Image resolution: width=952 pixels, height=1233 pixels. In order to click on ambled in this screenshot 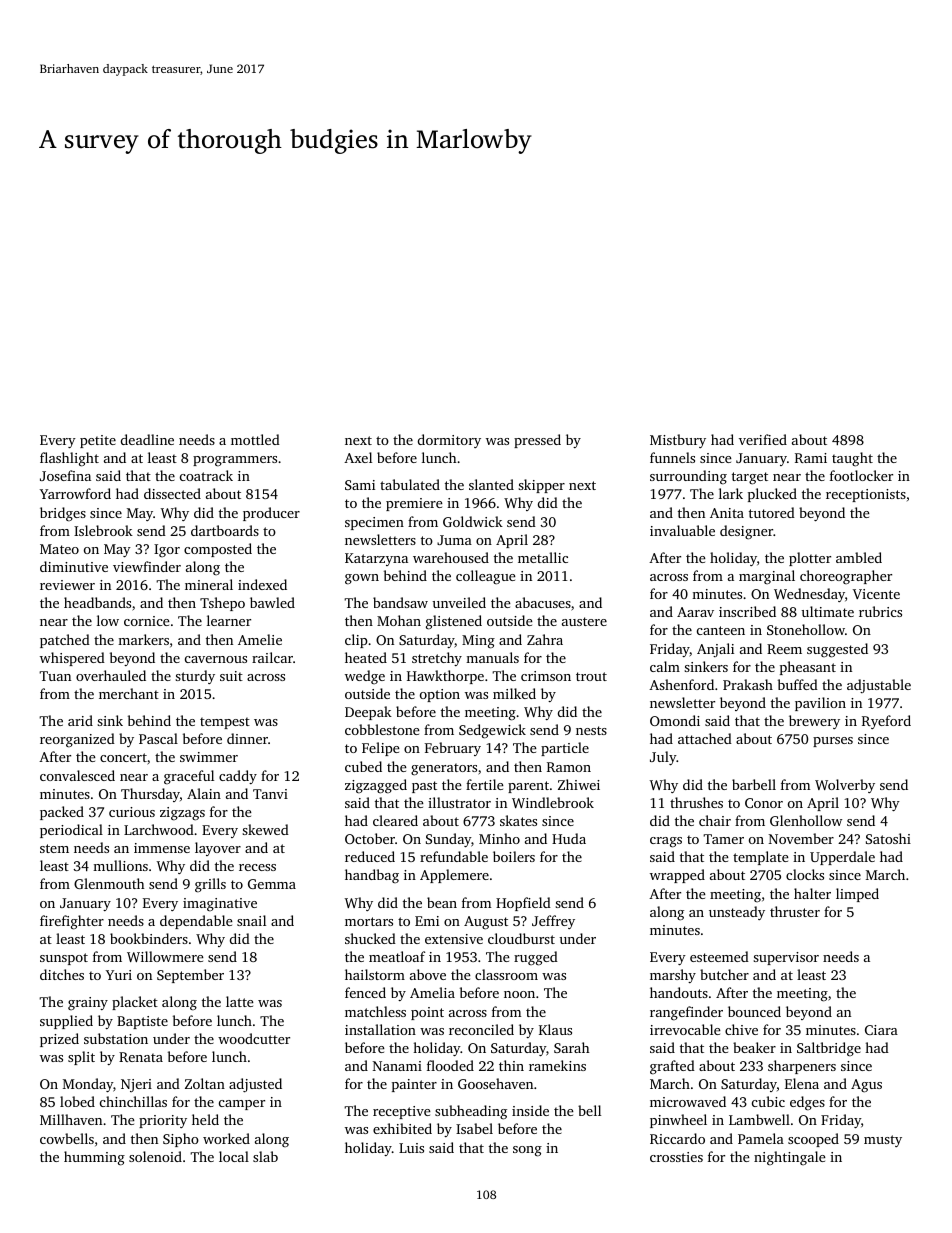, I will do `click(859, 557)`.
